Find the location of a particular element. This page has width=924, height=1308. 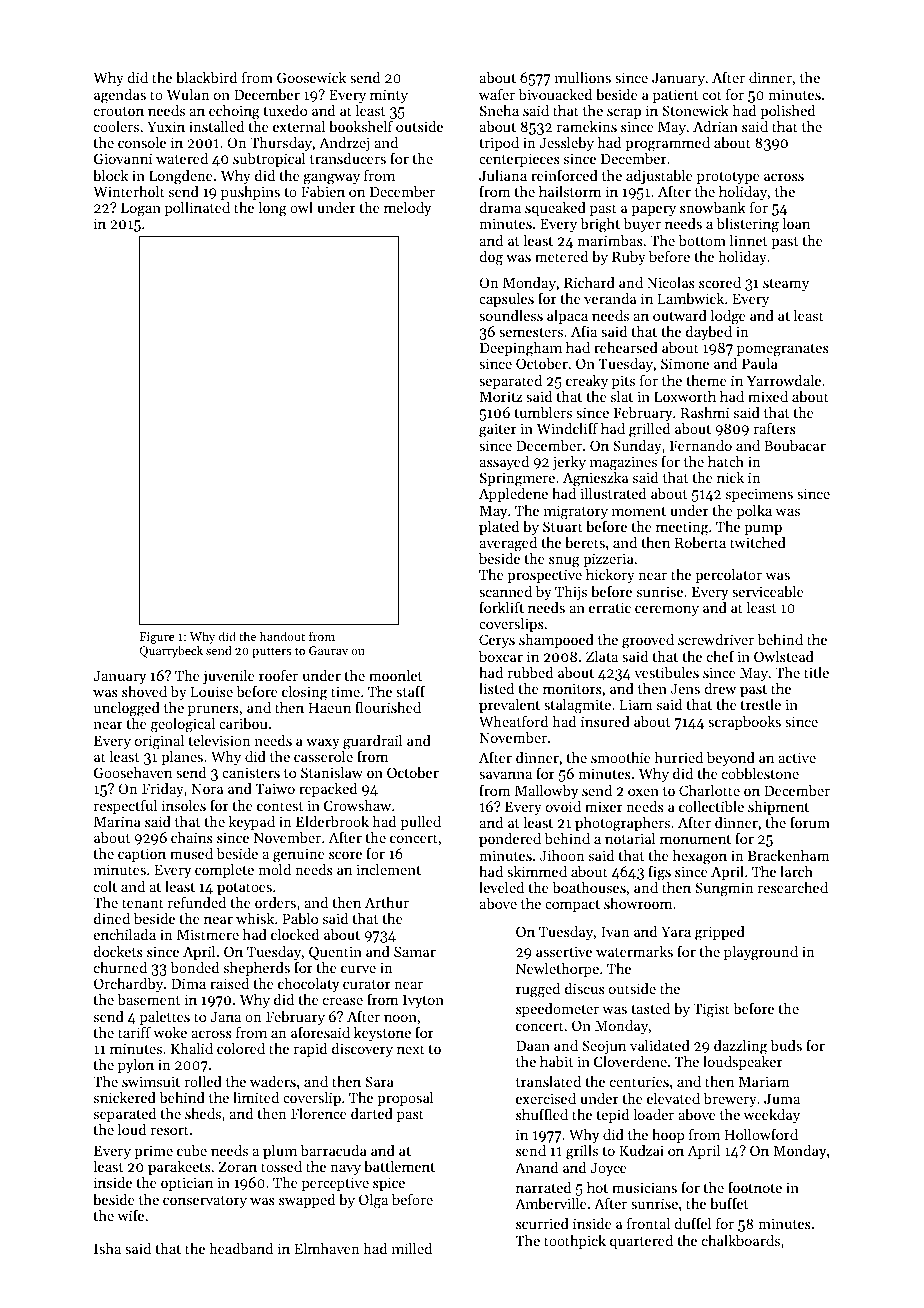

mullions is located at coordinates (583, 77).
